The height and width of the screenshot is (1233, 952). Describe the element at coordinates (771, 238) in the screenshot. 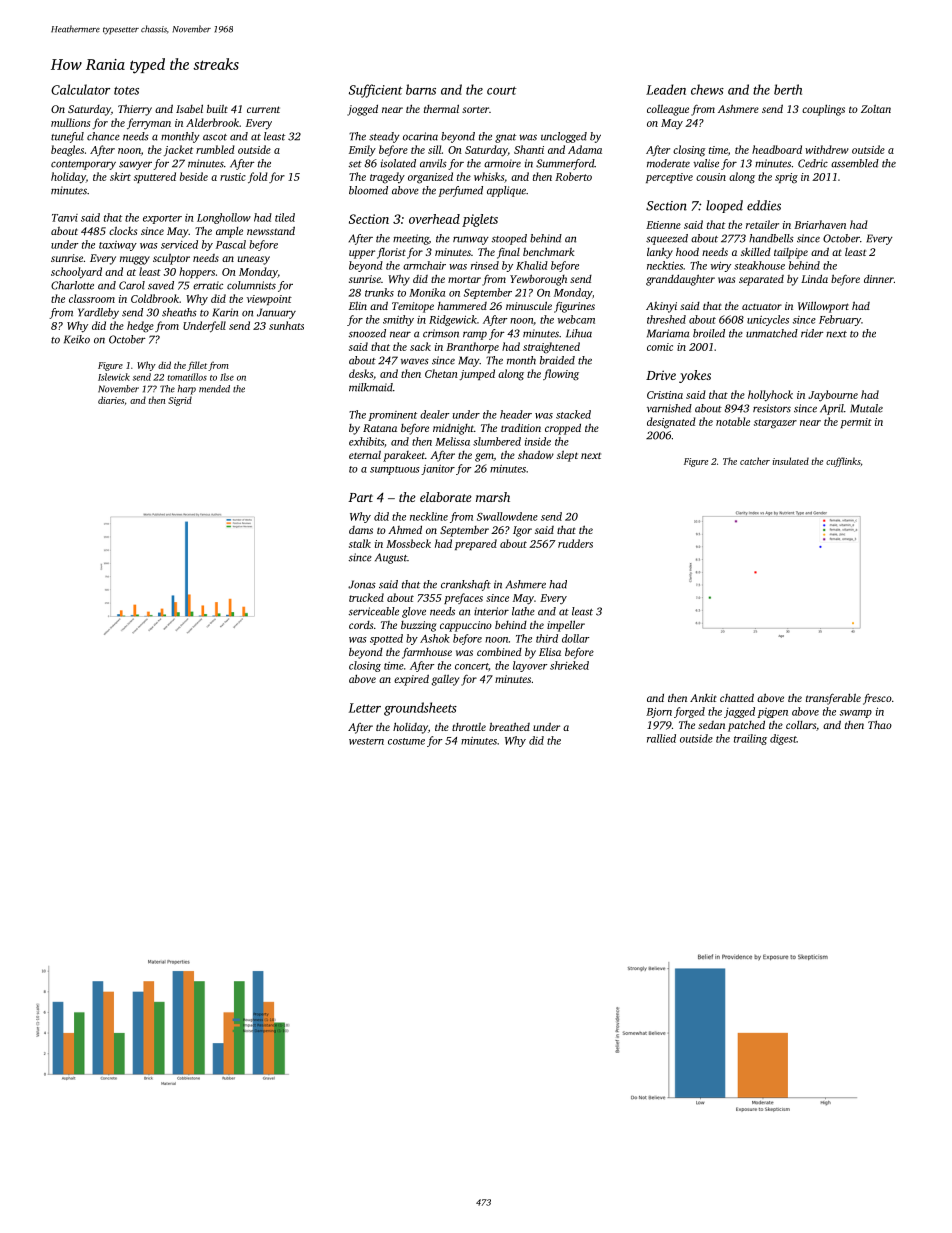

I see `handbells` at that location.
